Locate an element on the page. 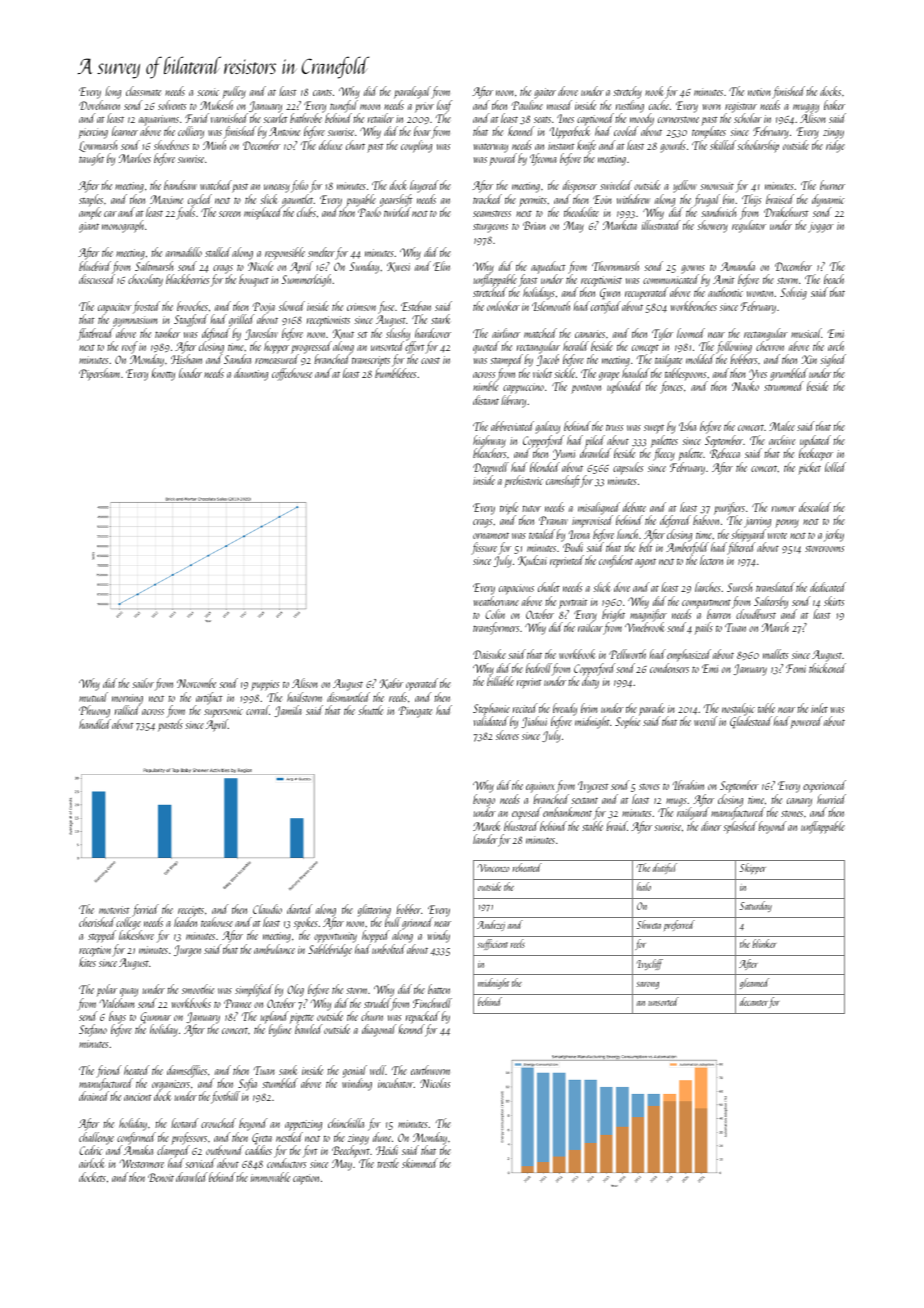 This image has width=924, height=1308. nook is located at coordinates (654, 91).
